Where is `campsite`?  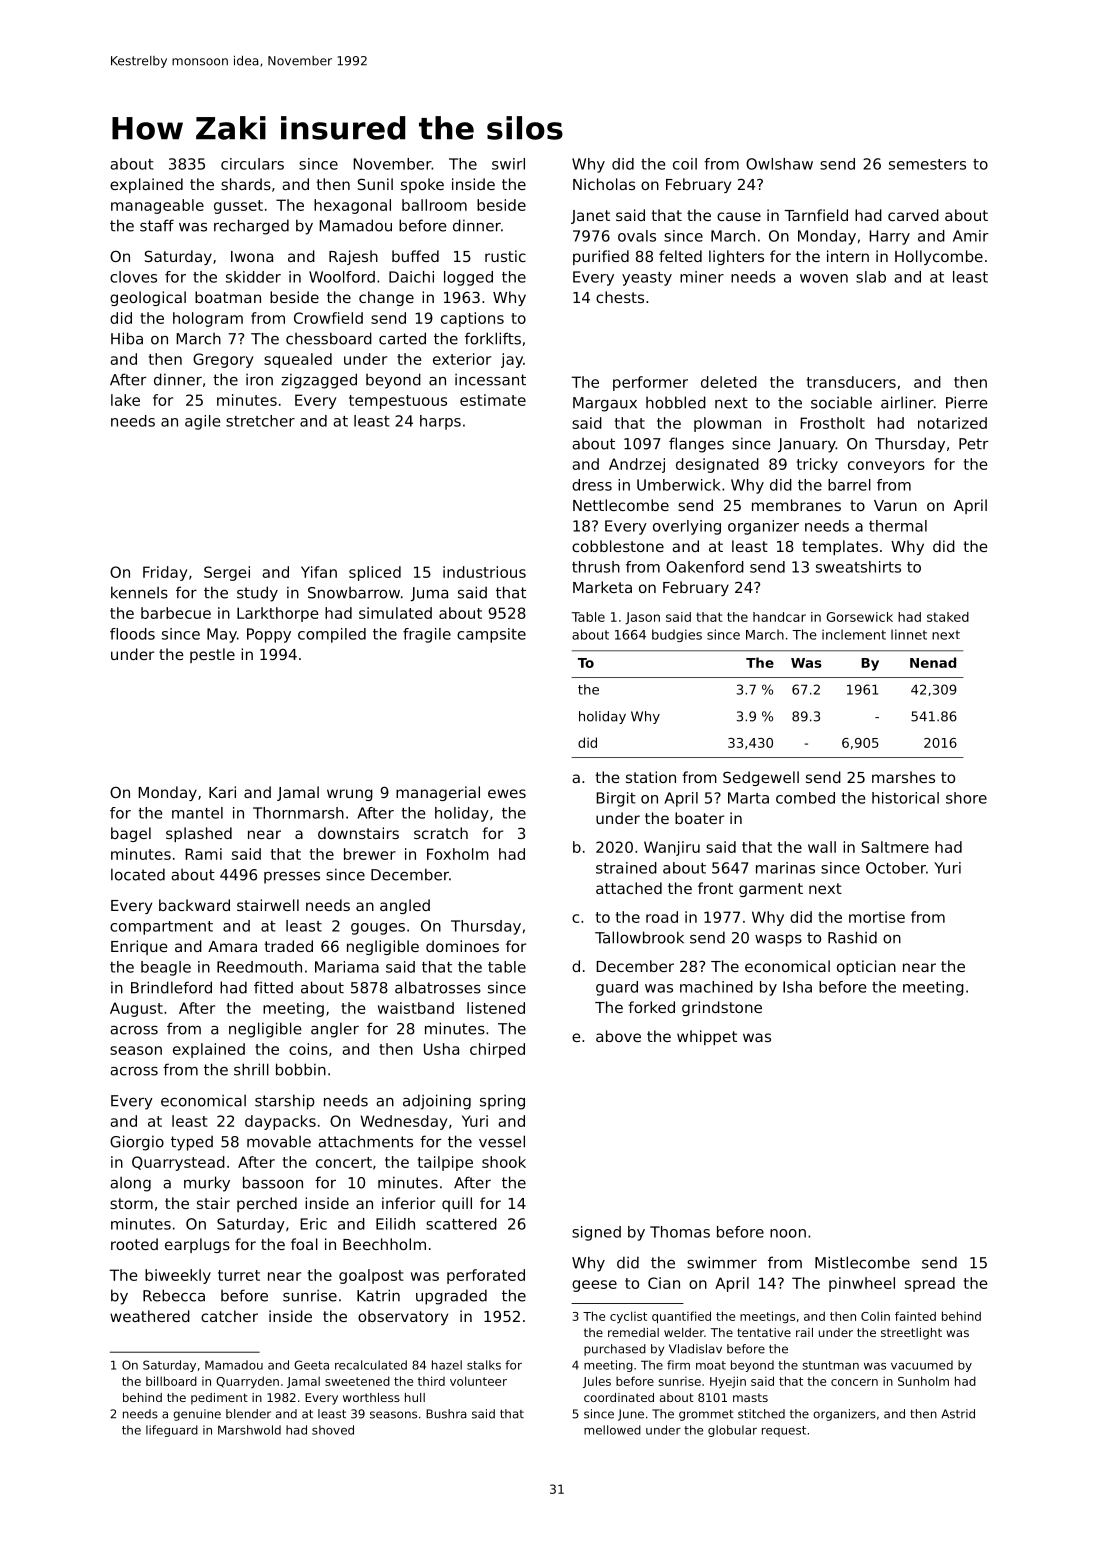
campsite is located at coordinates (491, 635).
